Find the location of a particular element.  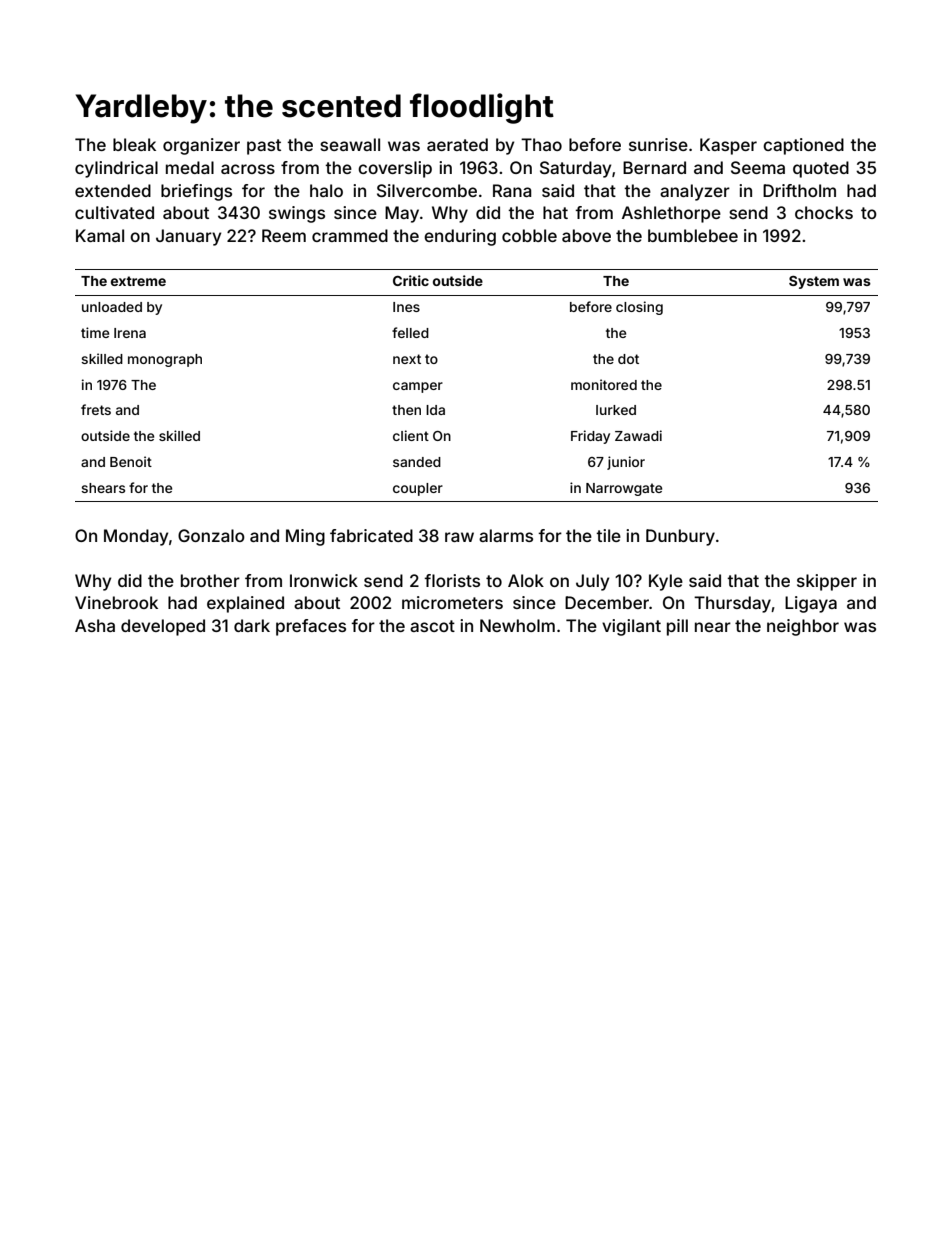

developed is located at coordinates (163, 627).
